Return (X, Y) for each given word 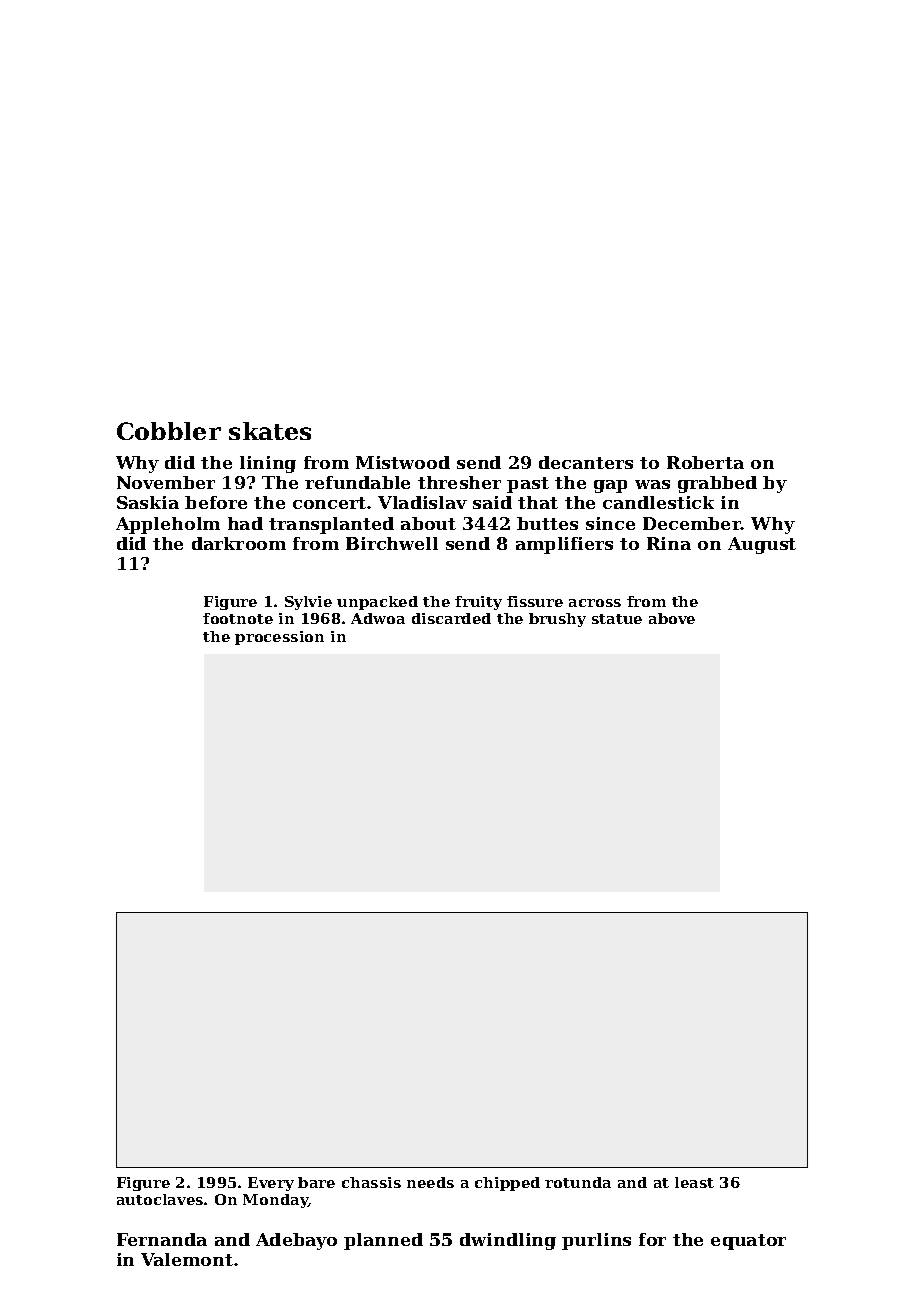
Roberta (705, 462)
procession (279, 638)
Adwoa (378, 618)
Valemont (187, 1259)
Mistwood (403, 462)
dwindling (508, 1241)
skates (270, 431)
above (672, 618)
